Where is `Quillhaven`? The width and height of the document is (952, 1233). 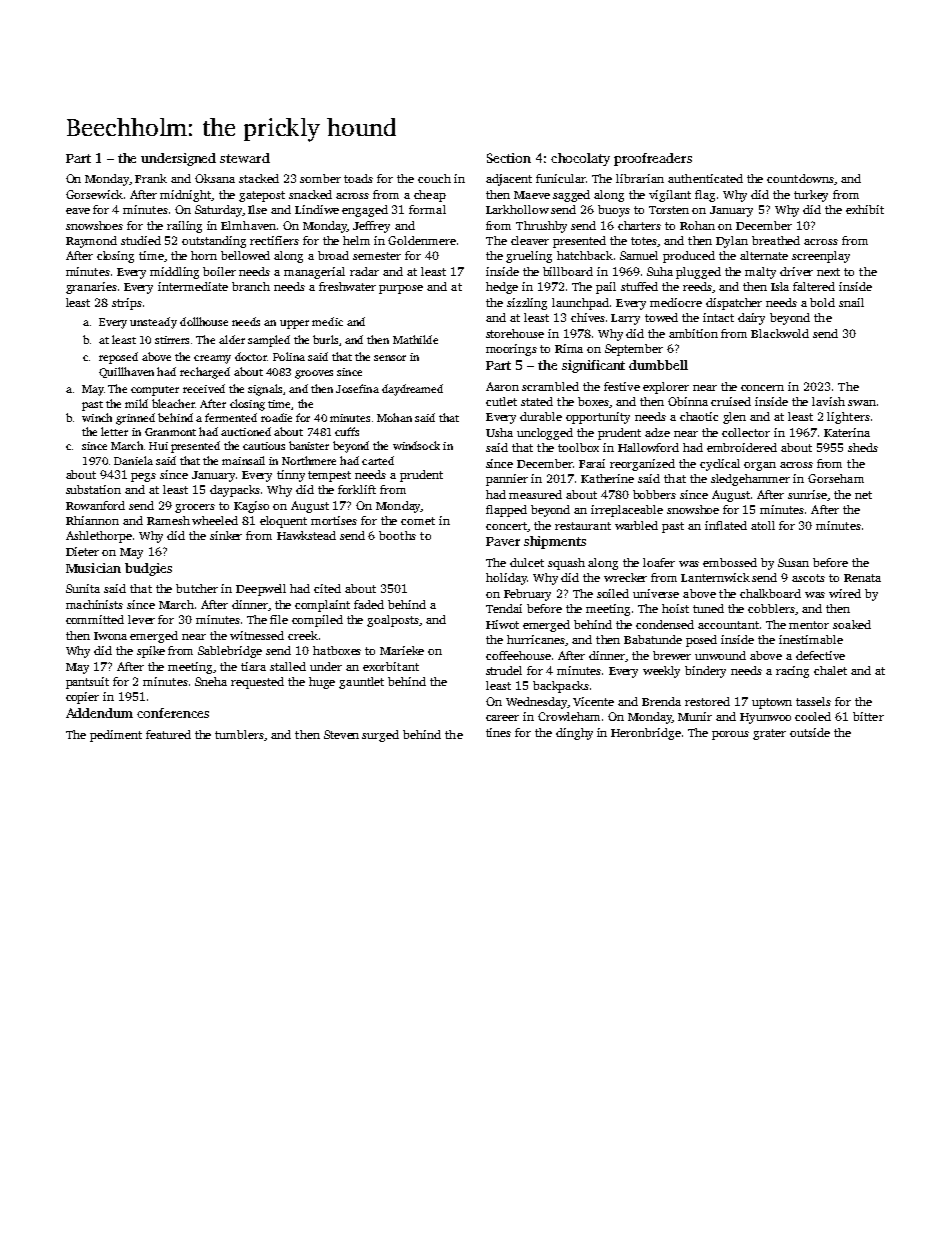
Quillhaven is located at coordinates (126, 372).
